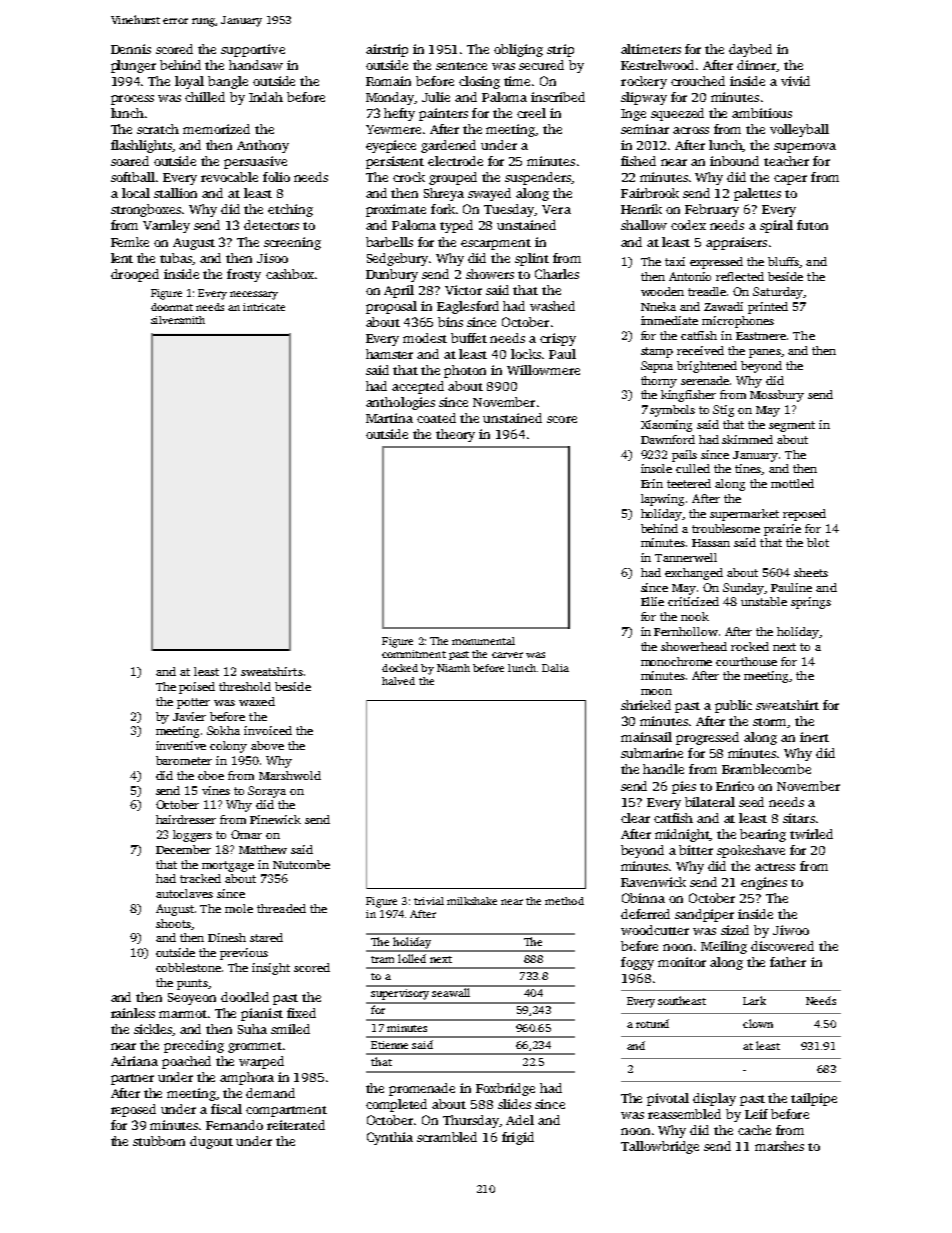 The image size is (952, 1233). Describe the element at coordinates (257, 701) in the screenshot. I see `waxed` at that location.
